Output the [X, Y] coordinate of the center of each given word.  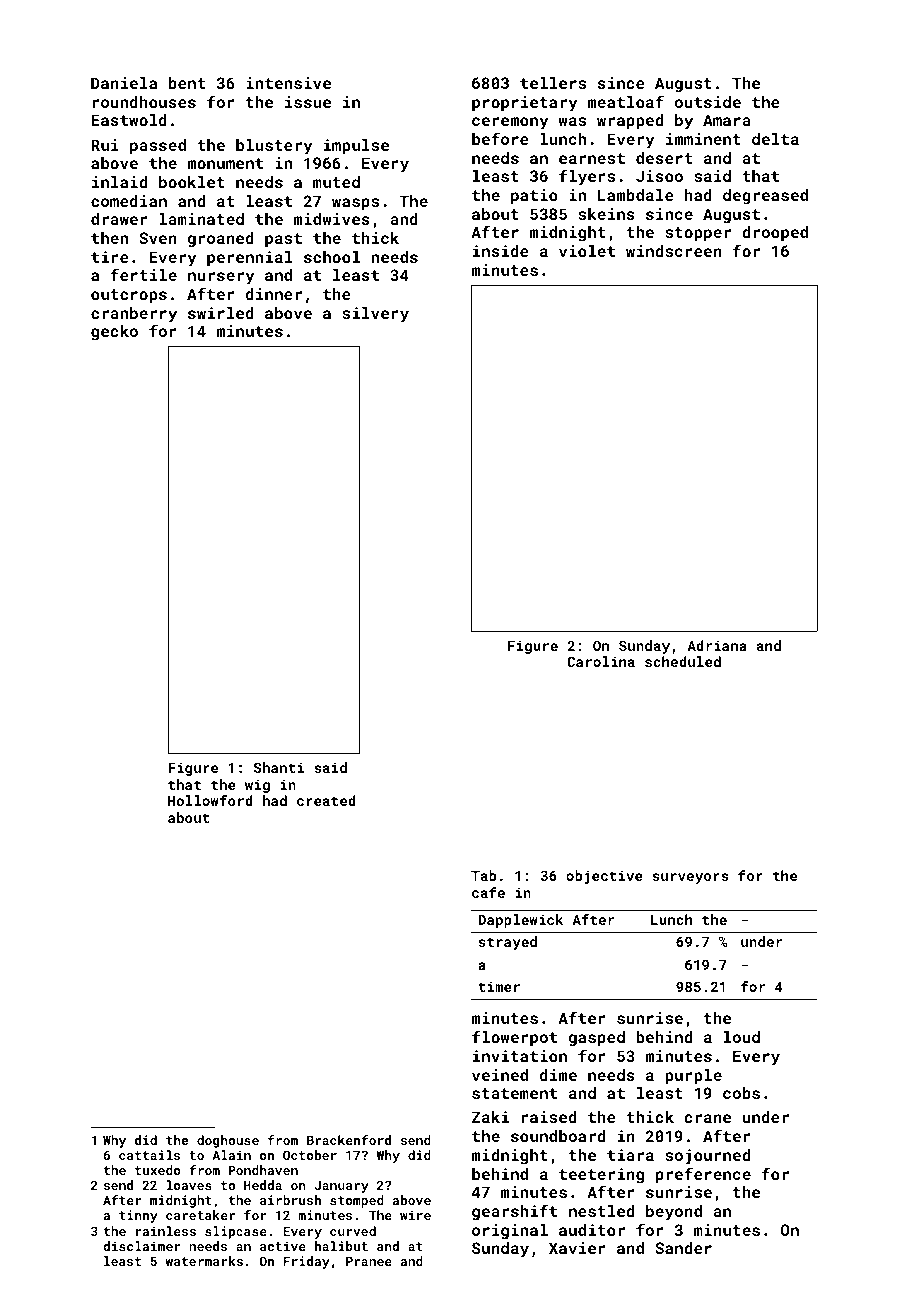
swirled [221, 313]
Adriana [717, 645]
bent [187, 83]
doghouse [228, 1141]
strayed [508, 943]
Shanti [279, 767]
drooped [775, 234]
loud [742, 1037]
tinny [138, 1216]
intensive [288, 83]
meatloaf [626, 101]
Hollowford [210, 800]
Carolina [601, 661]
